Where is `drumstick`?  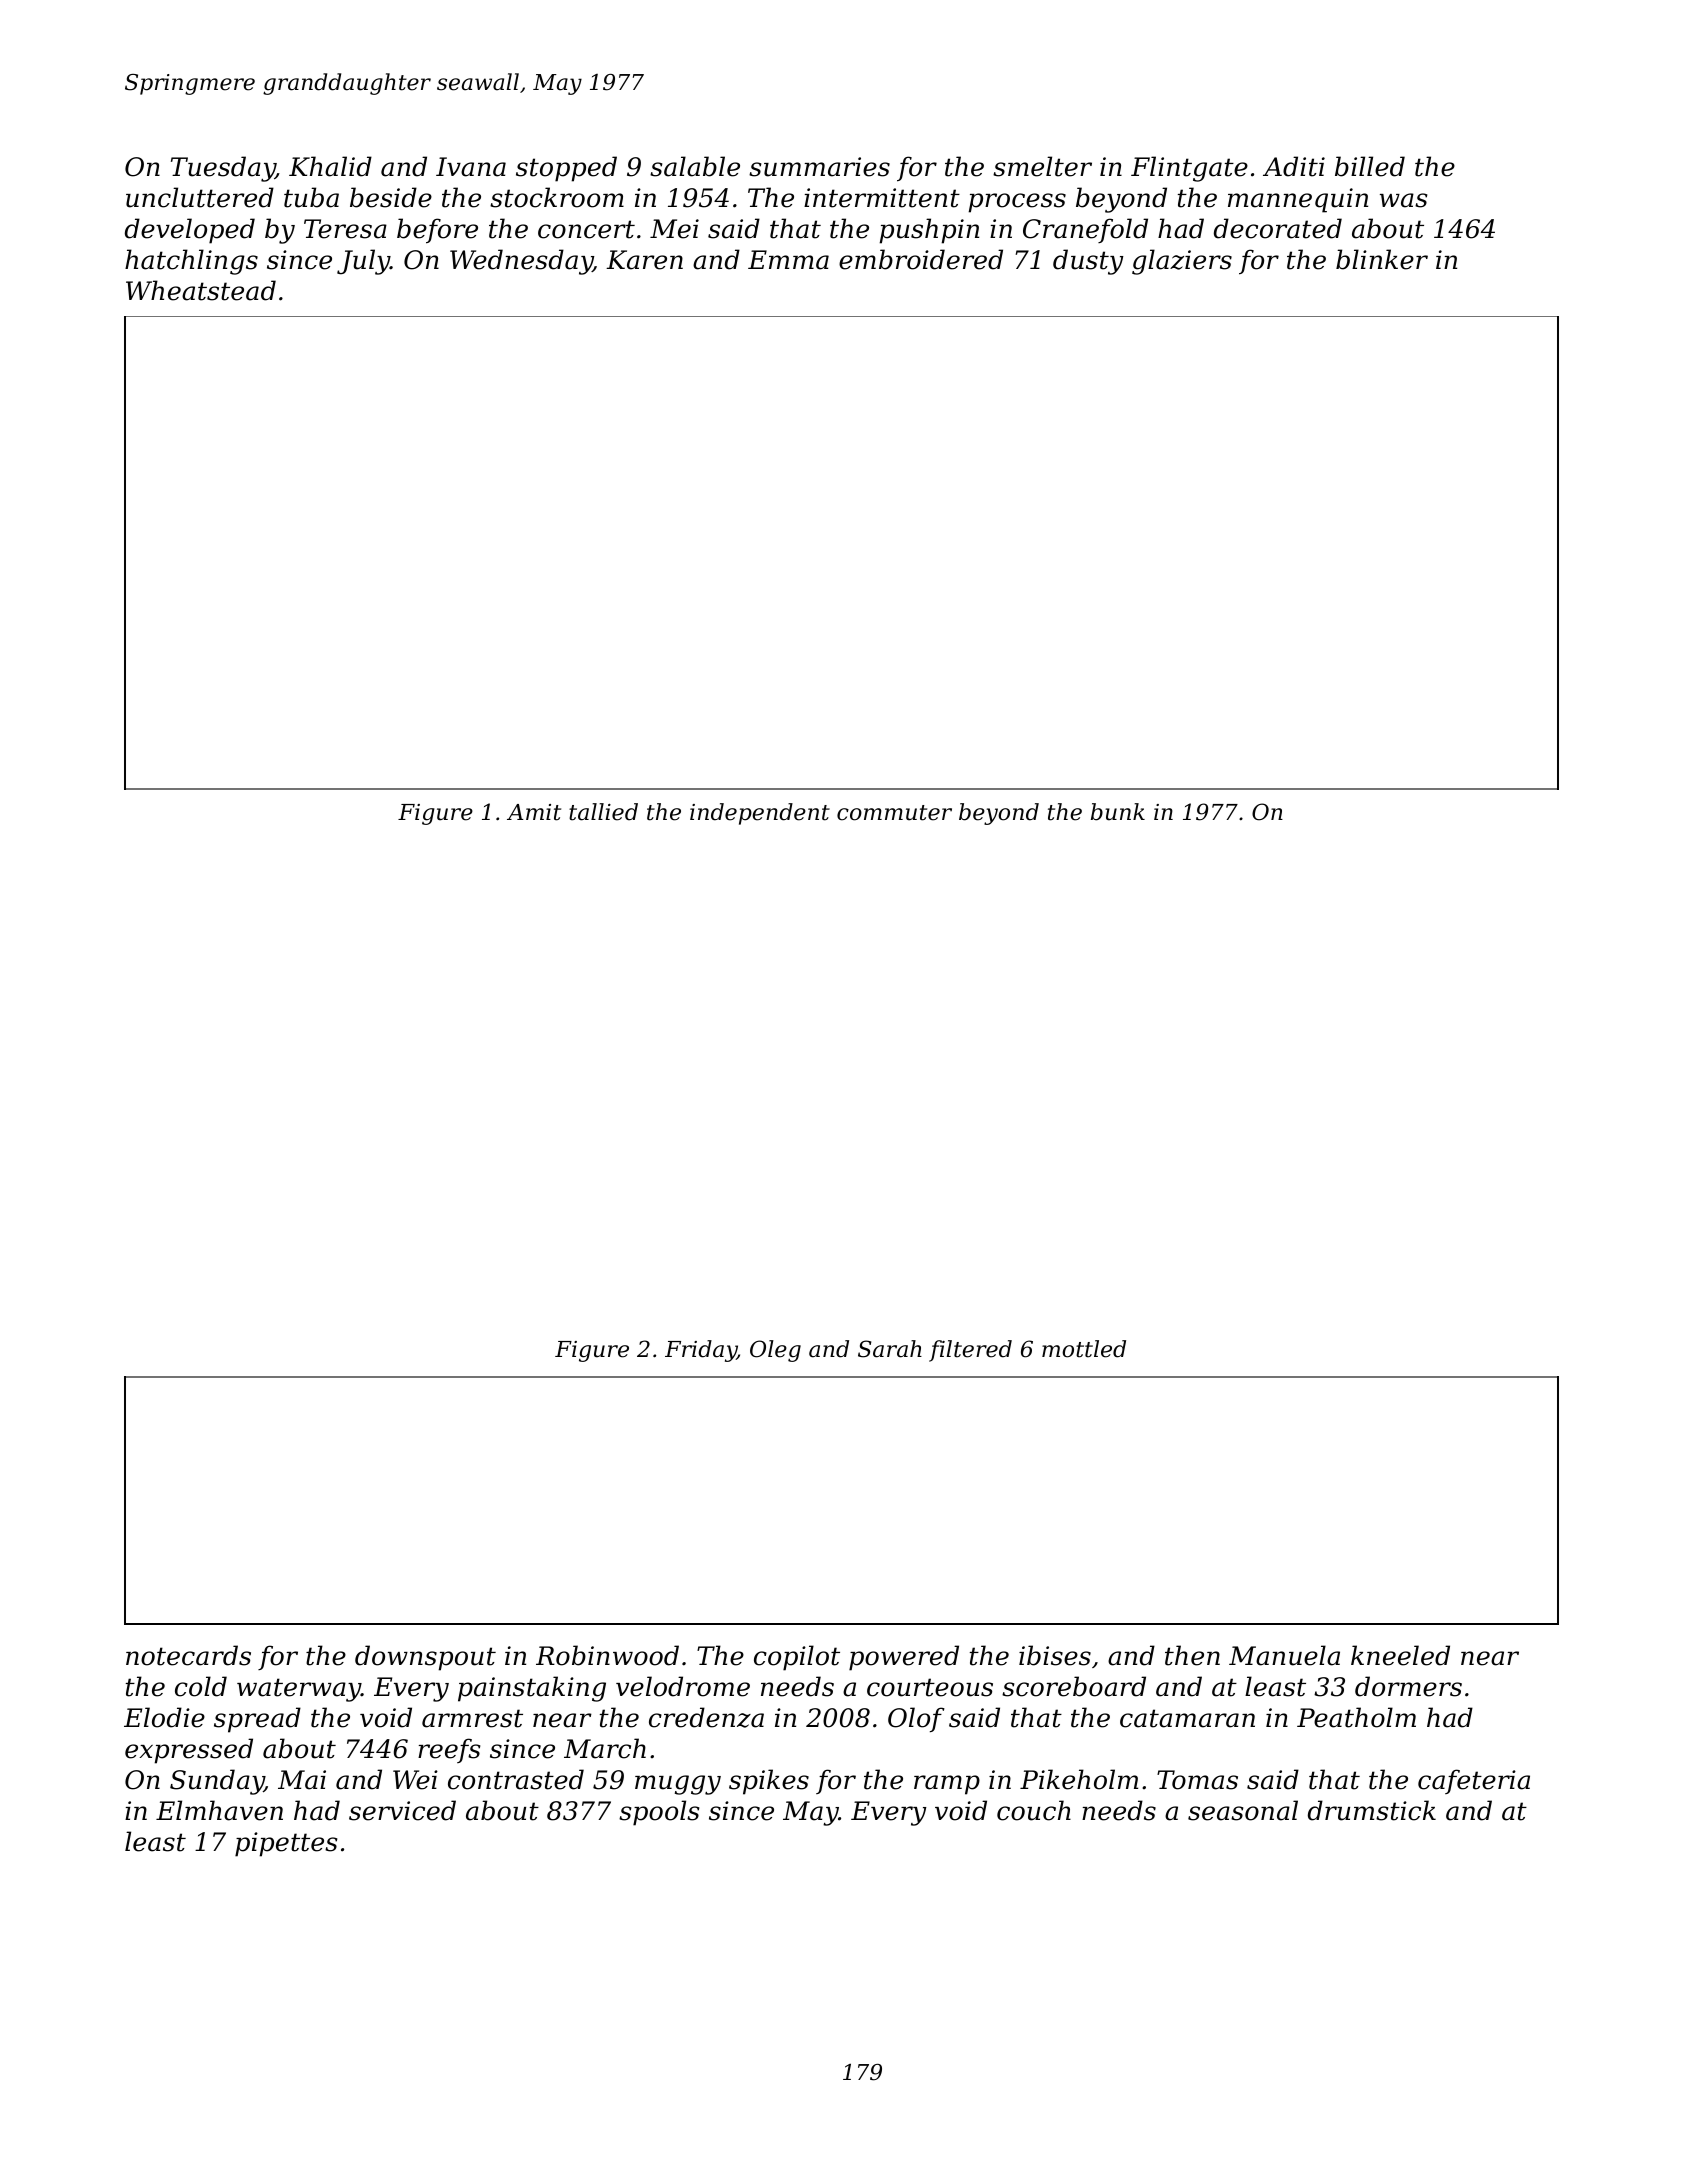
drumstick is located at coordinates (1372, 1810).
